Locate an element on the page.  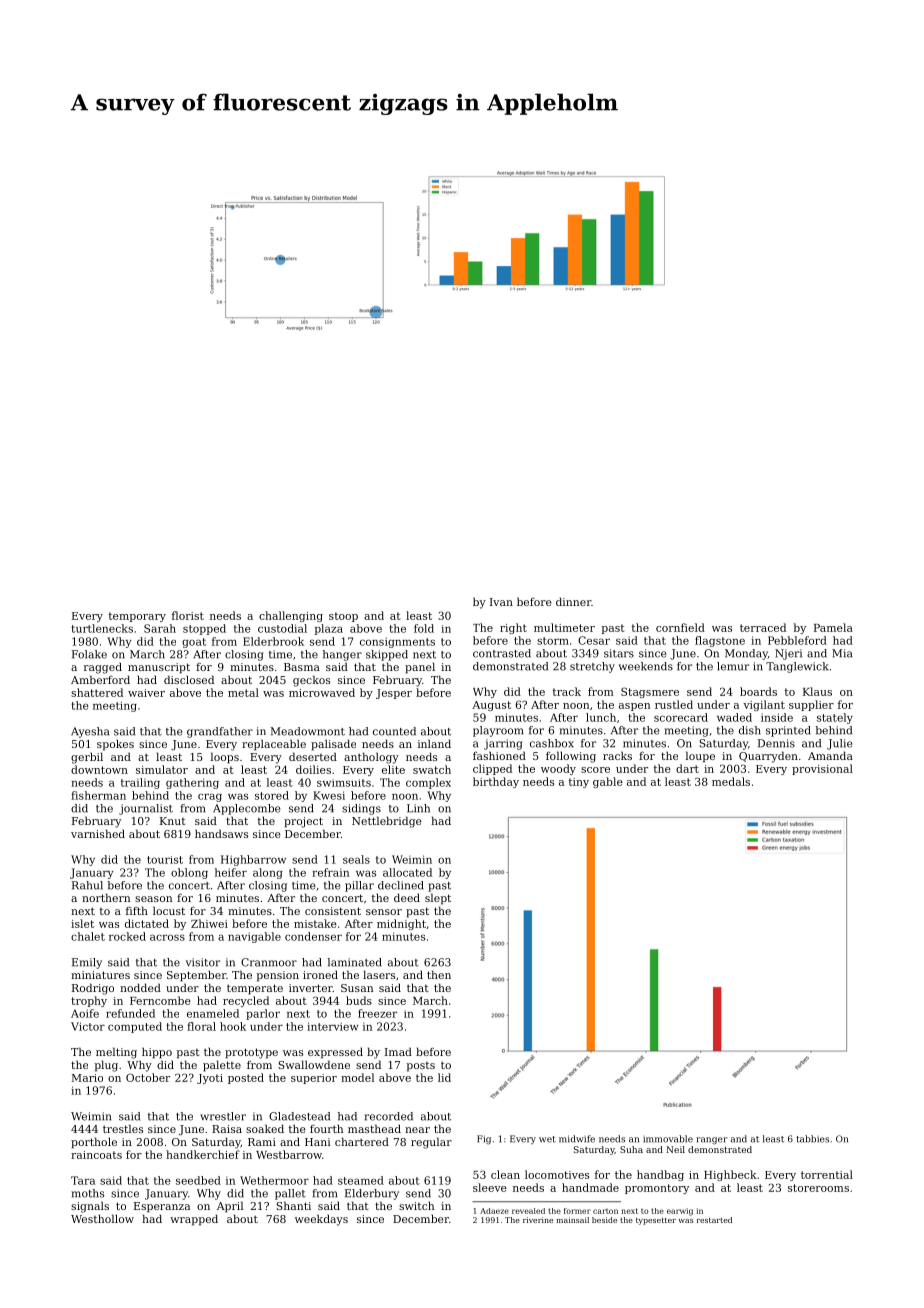
Highbeck is located at coordinates (730, 1175).
